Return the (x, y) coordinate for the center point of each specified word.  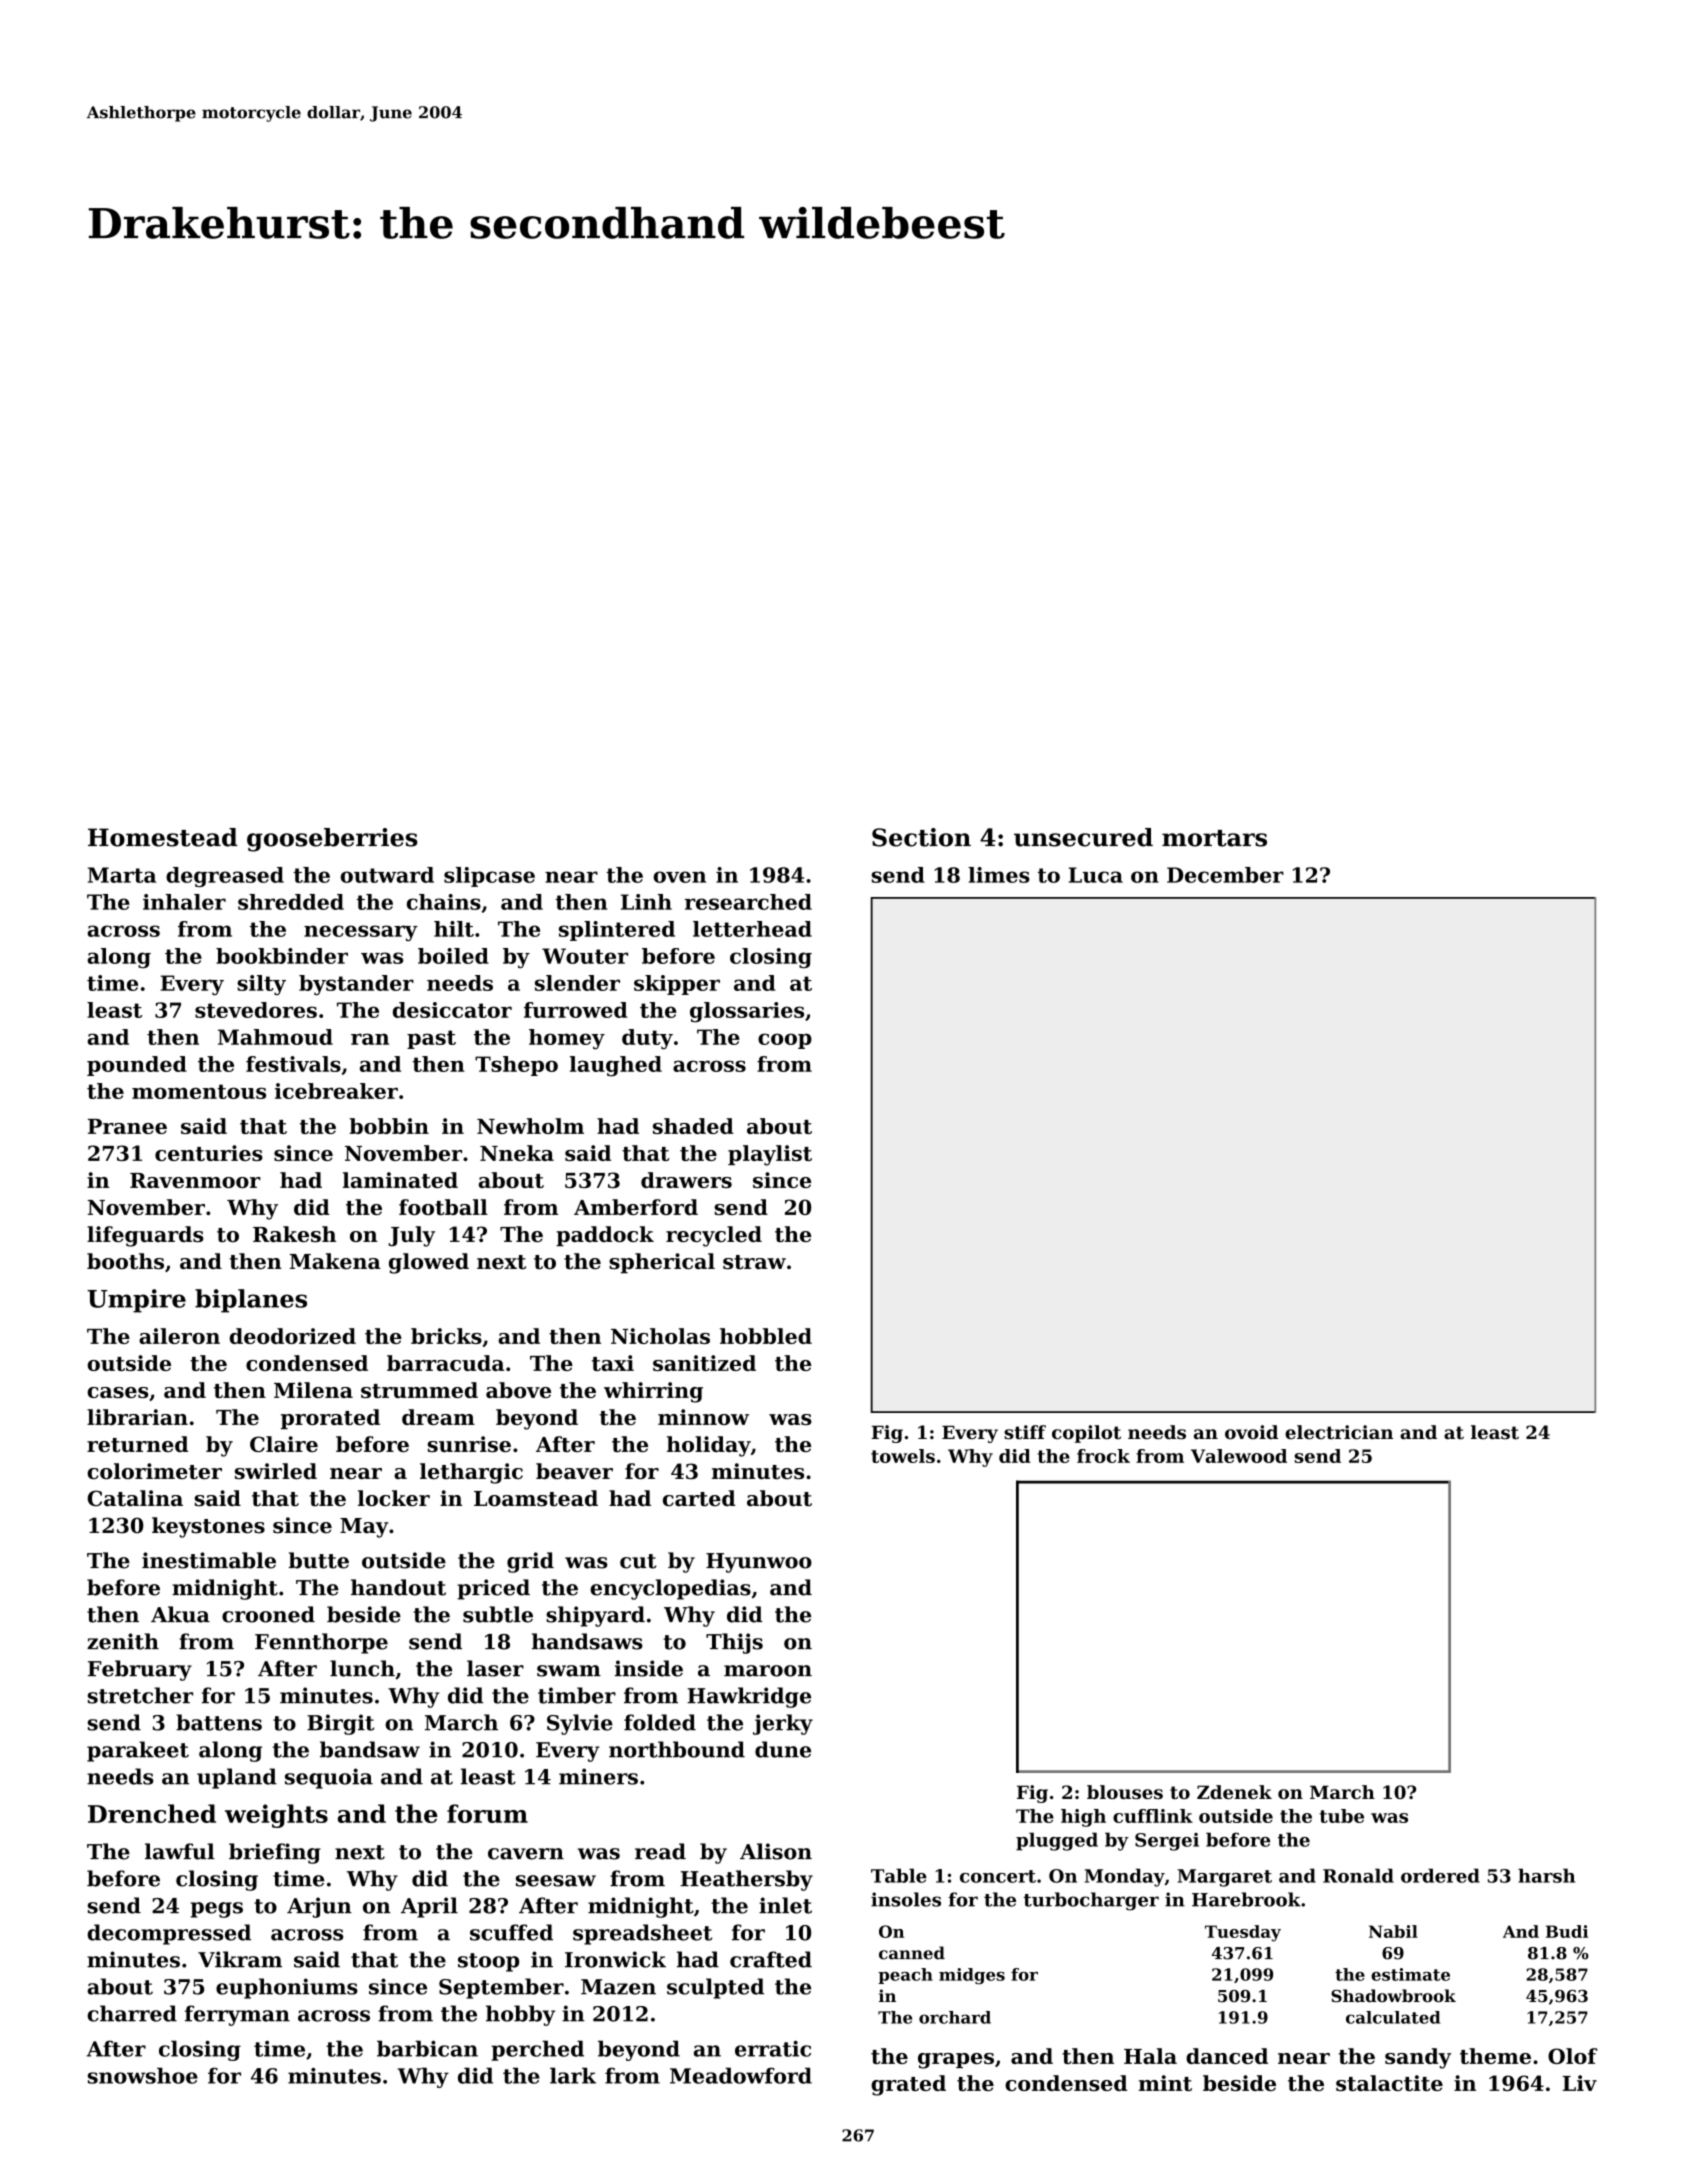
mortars (1214, 838)
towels (903, 1456)
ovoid (1251, 1432)
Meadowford (741, 2075)
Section (921, 837)
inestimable (209, 1560)
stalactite (1389, 2083)
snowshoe (143, 2075)
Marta (122, 875)
